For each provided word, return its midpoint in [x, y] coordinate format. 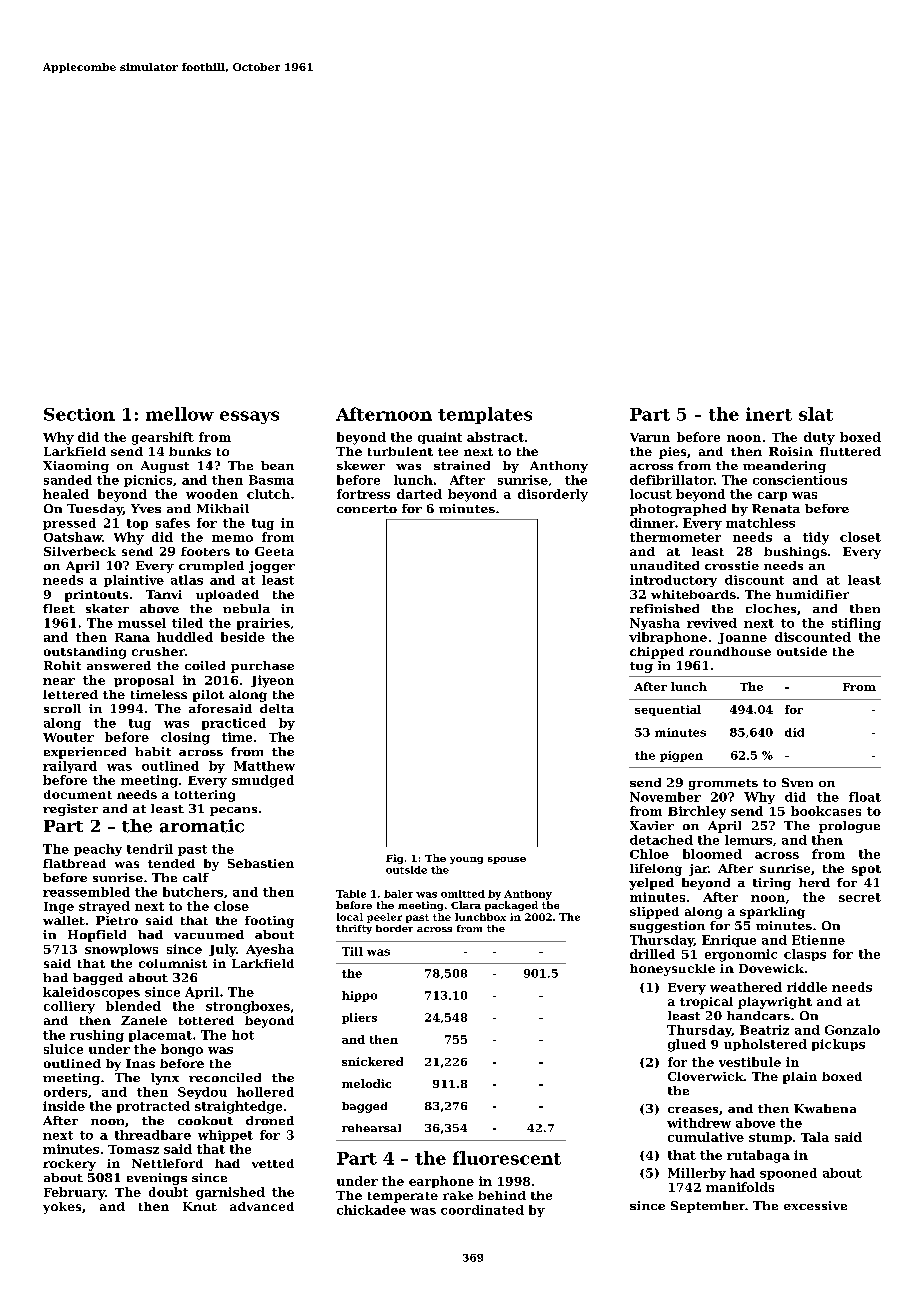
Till [352, 951]
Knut [200, 1206]
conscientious [800, 480]
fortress [363, 494]
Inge [59, 908]
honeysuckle [672, 970]
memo [232, 538]
